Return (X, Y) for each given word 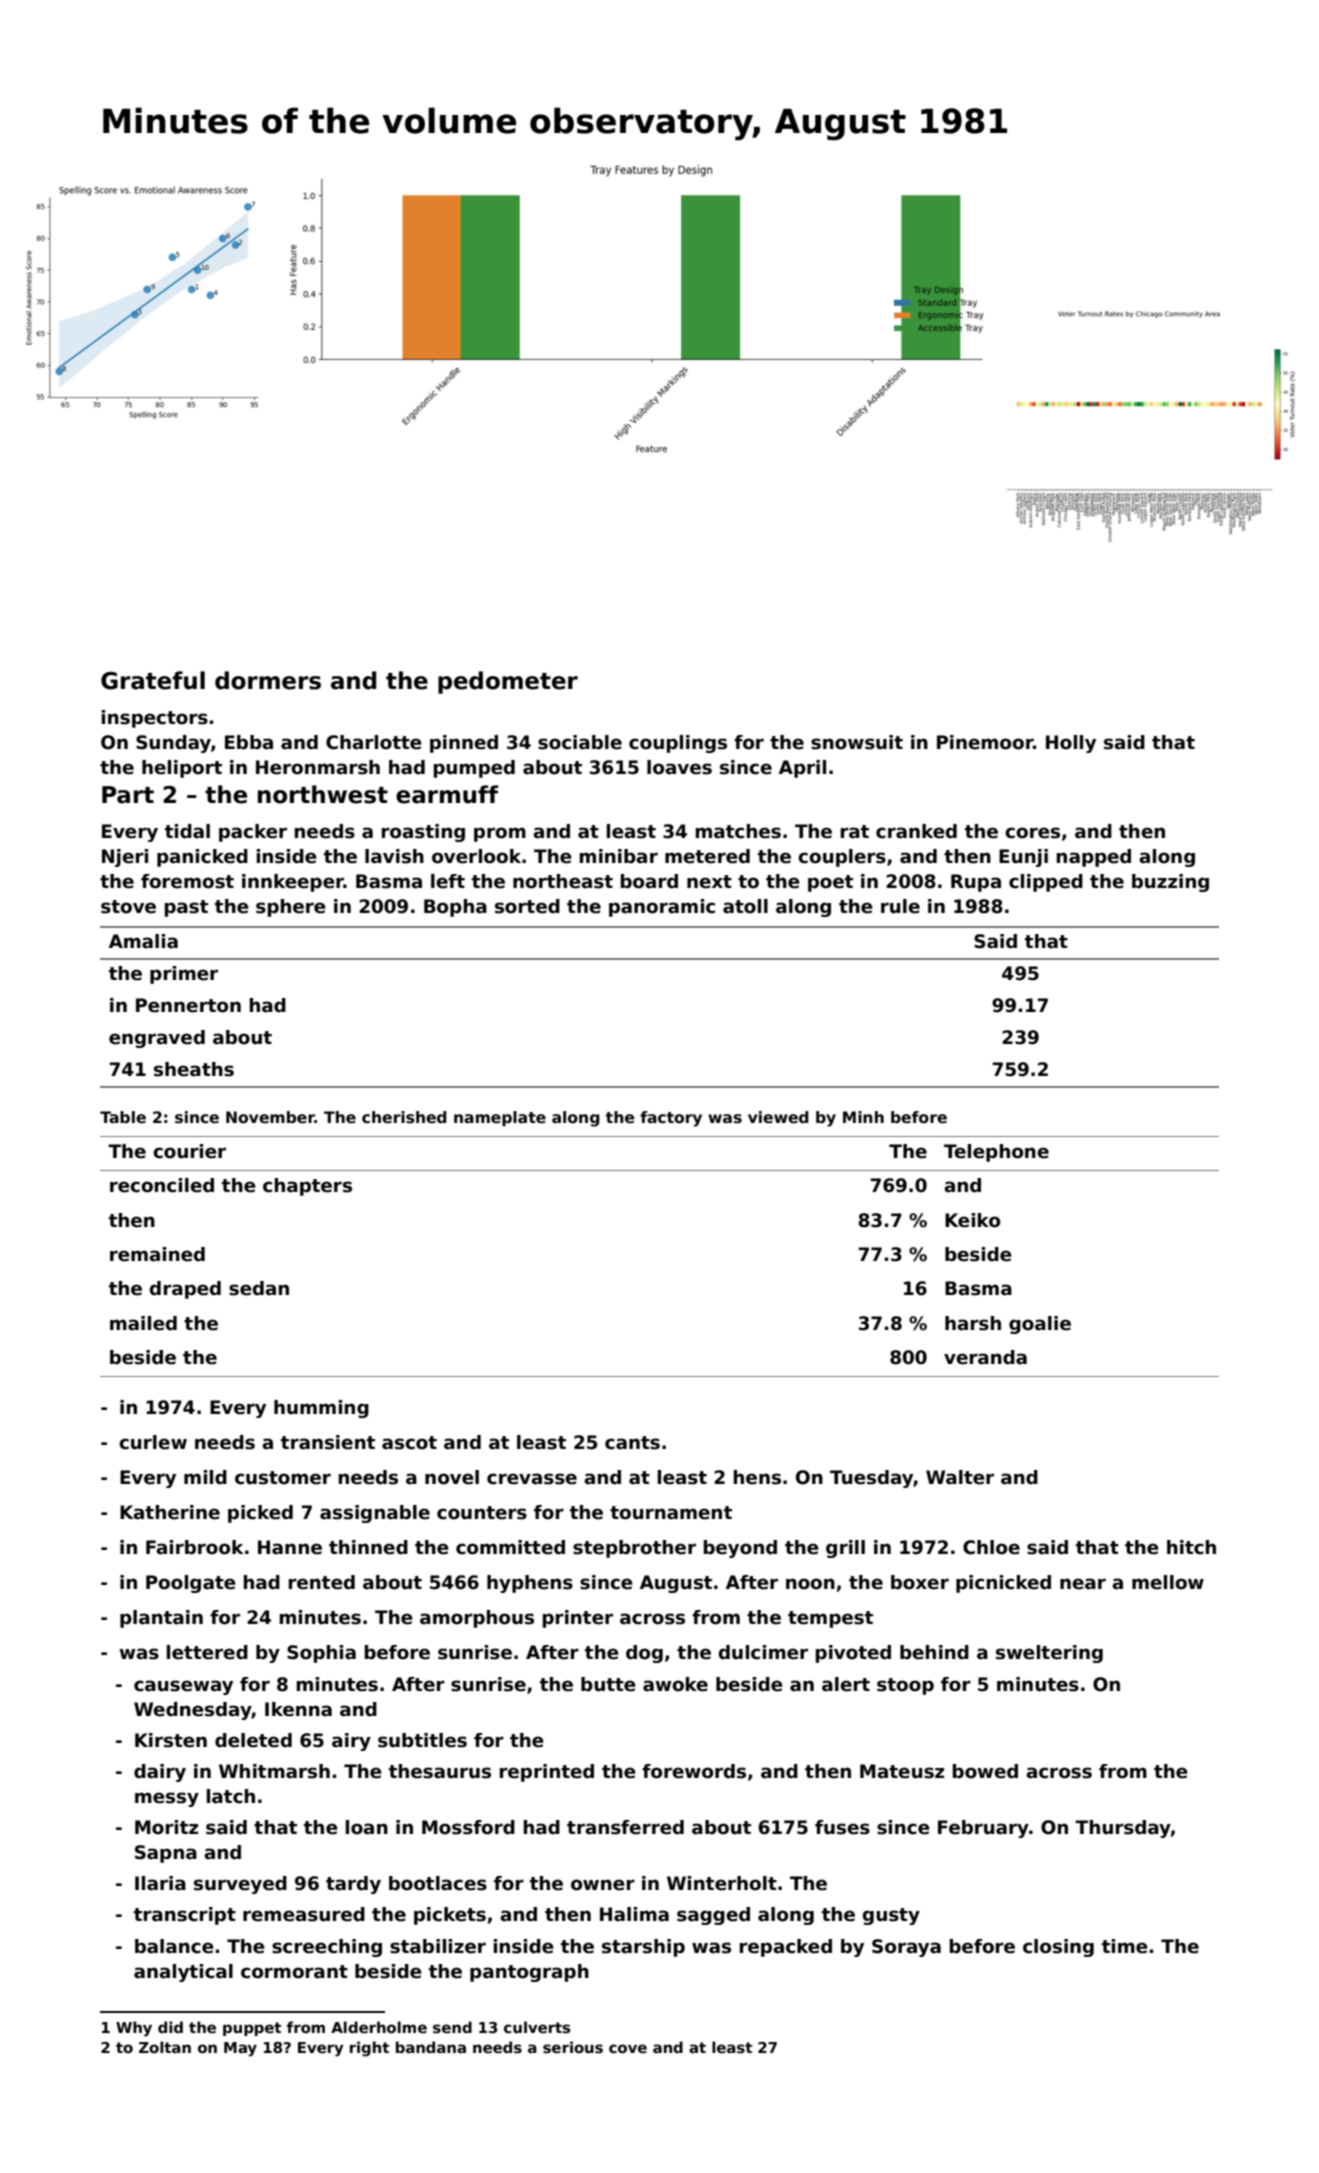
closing (1058, 1948)
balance (174, 1946)
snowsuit (857, 742)
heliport (182, 769)
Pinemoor (985, 742)
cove (628, 2048)
